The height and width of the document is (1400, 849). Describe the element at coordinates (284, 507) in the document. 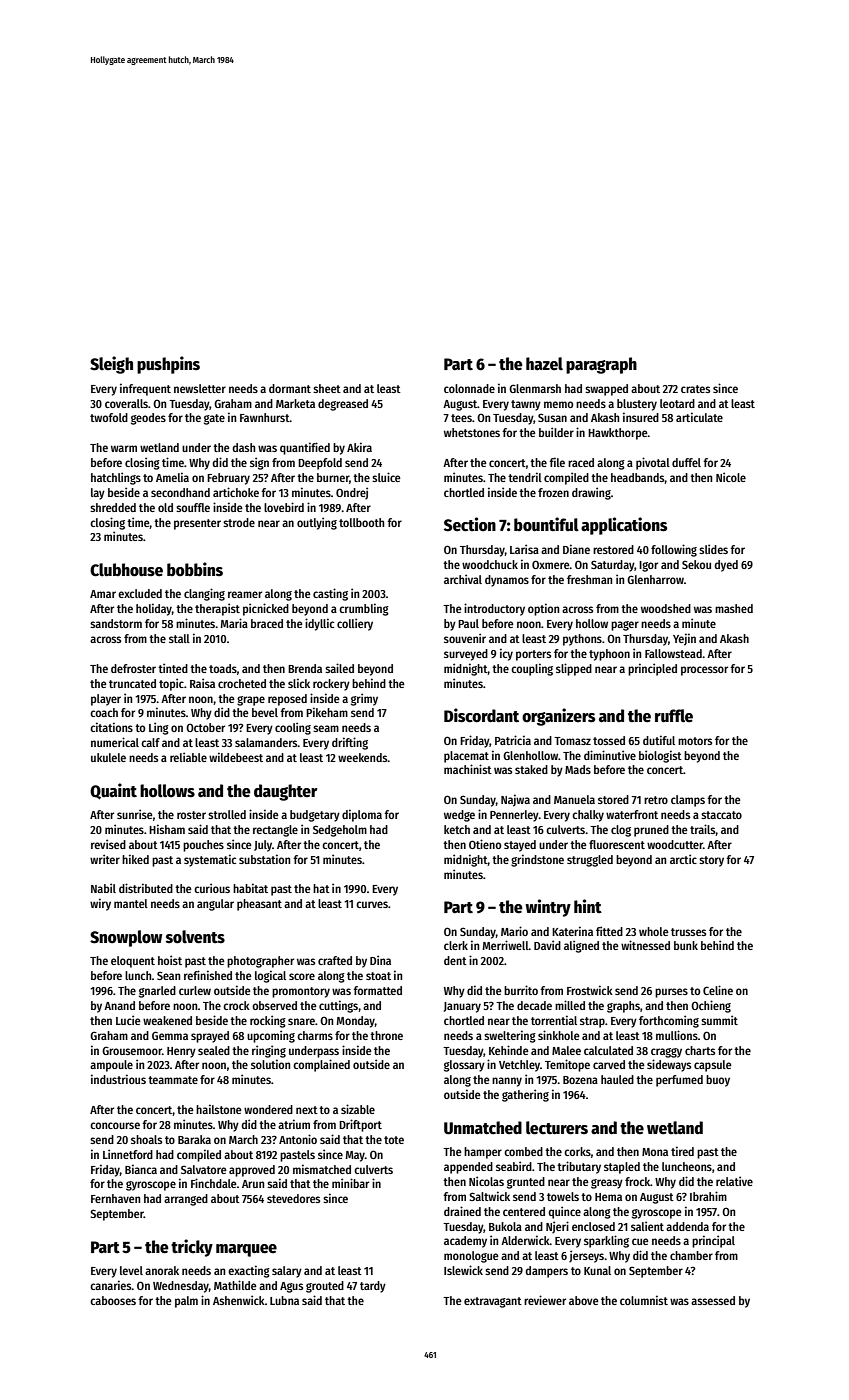

I see `lovebird` at that location.
